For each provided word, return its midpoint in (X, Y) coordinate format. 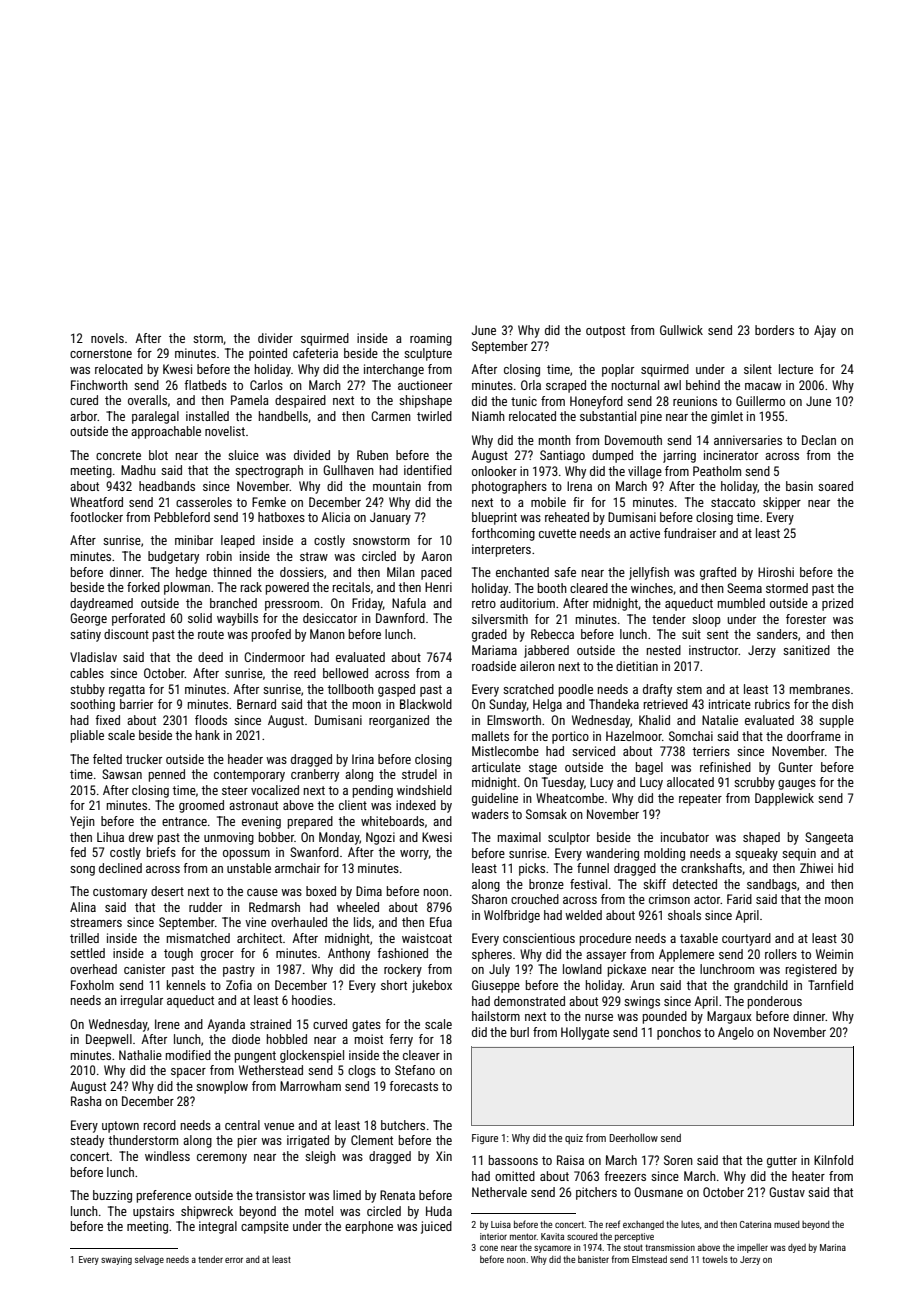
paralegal (155, 417)
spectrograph (269, 471)
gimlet (727, 417)
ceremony (222, 1159)
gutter (782, 1162)
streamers (96, 922)
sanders (777, 634)
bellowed (345, 673)
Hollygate (585, 1033)
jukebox (432, 986)
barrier (136, 704)
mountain (397, 486)
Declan (819, 440)
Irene (167, 1024)
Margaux (729, 1017)
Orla (531, 385)
